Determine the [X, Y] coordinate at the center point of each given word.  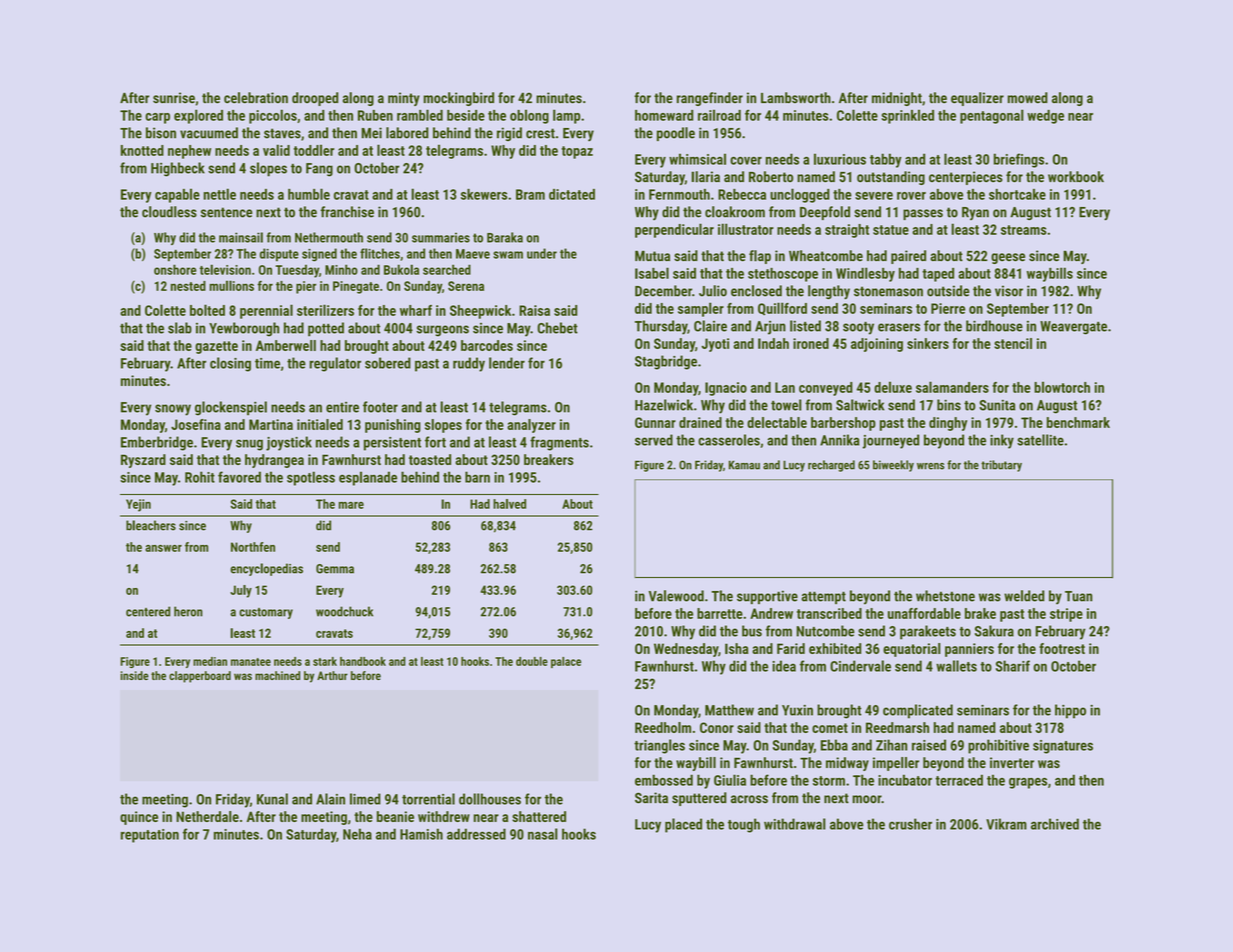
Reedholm [663, 727]
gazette [216, 347]
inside [134, 675]
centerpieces [966, 178]
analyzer [531, 426]
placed [683, 825]
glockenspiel [231, 408]
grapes [1028, 783]
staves [282, 133]
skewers [484, 194]
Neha [357, 834]
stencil [1013, 343]
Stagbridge [666, 362]
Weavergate [1073, 328]
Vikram [1006, 824]
